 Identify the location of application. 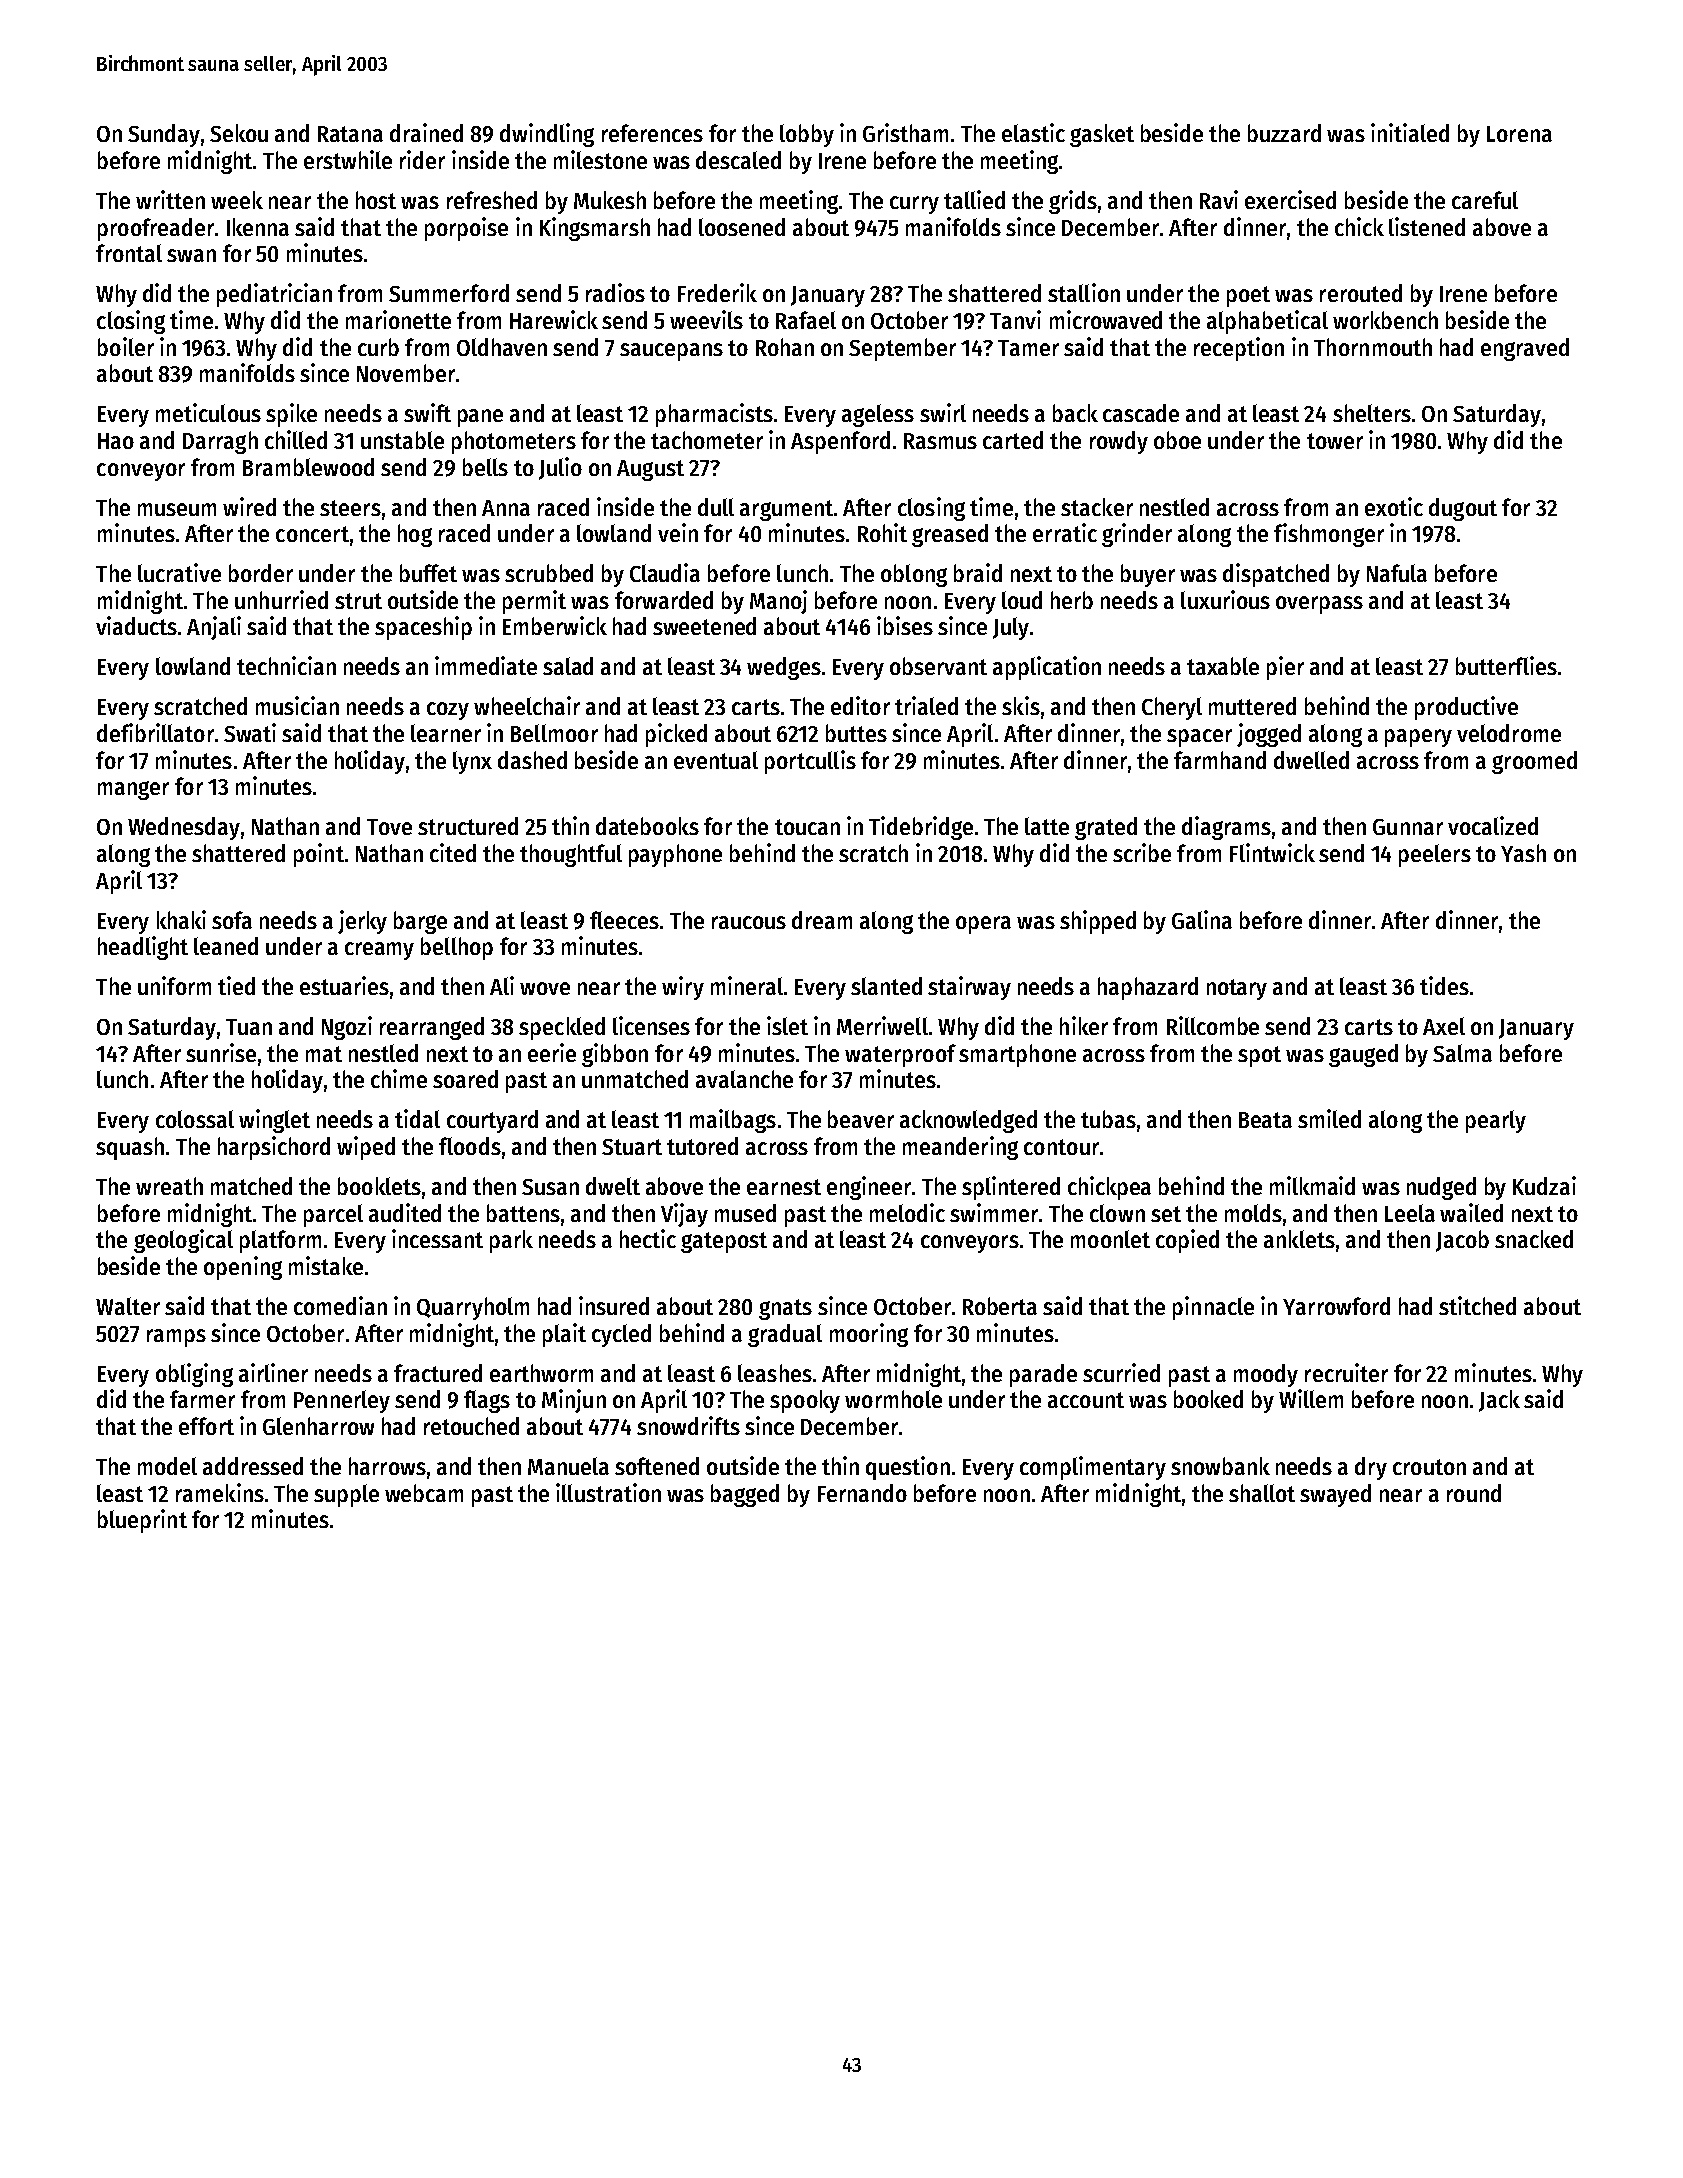
(1047, 668).
